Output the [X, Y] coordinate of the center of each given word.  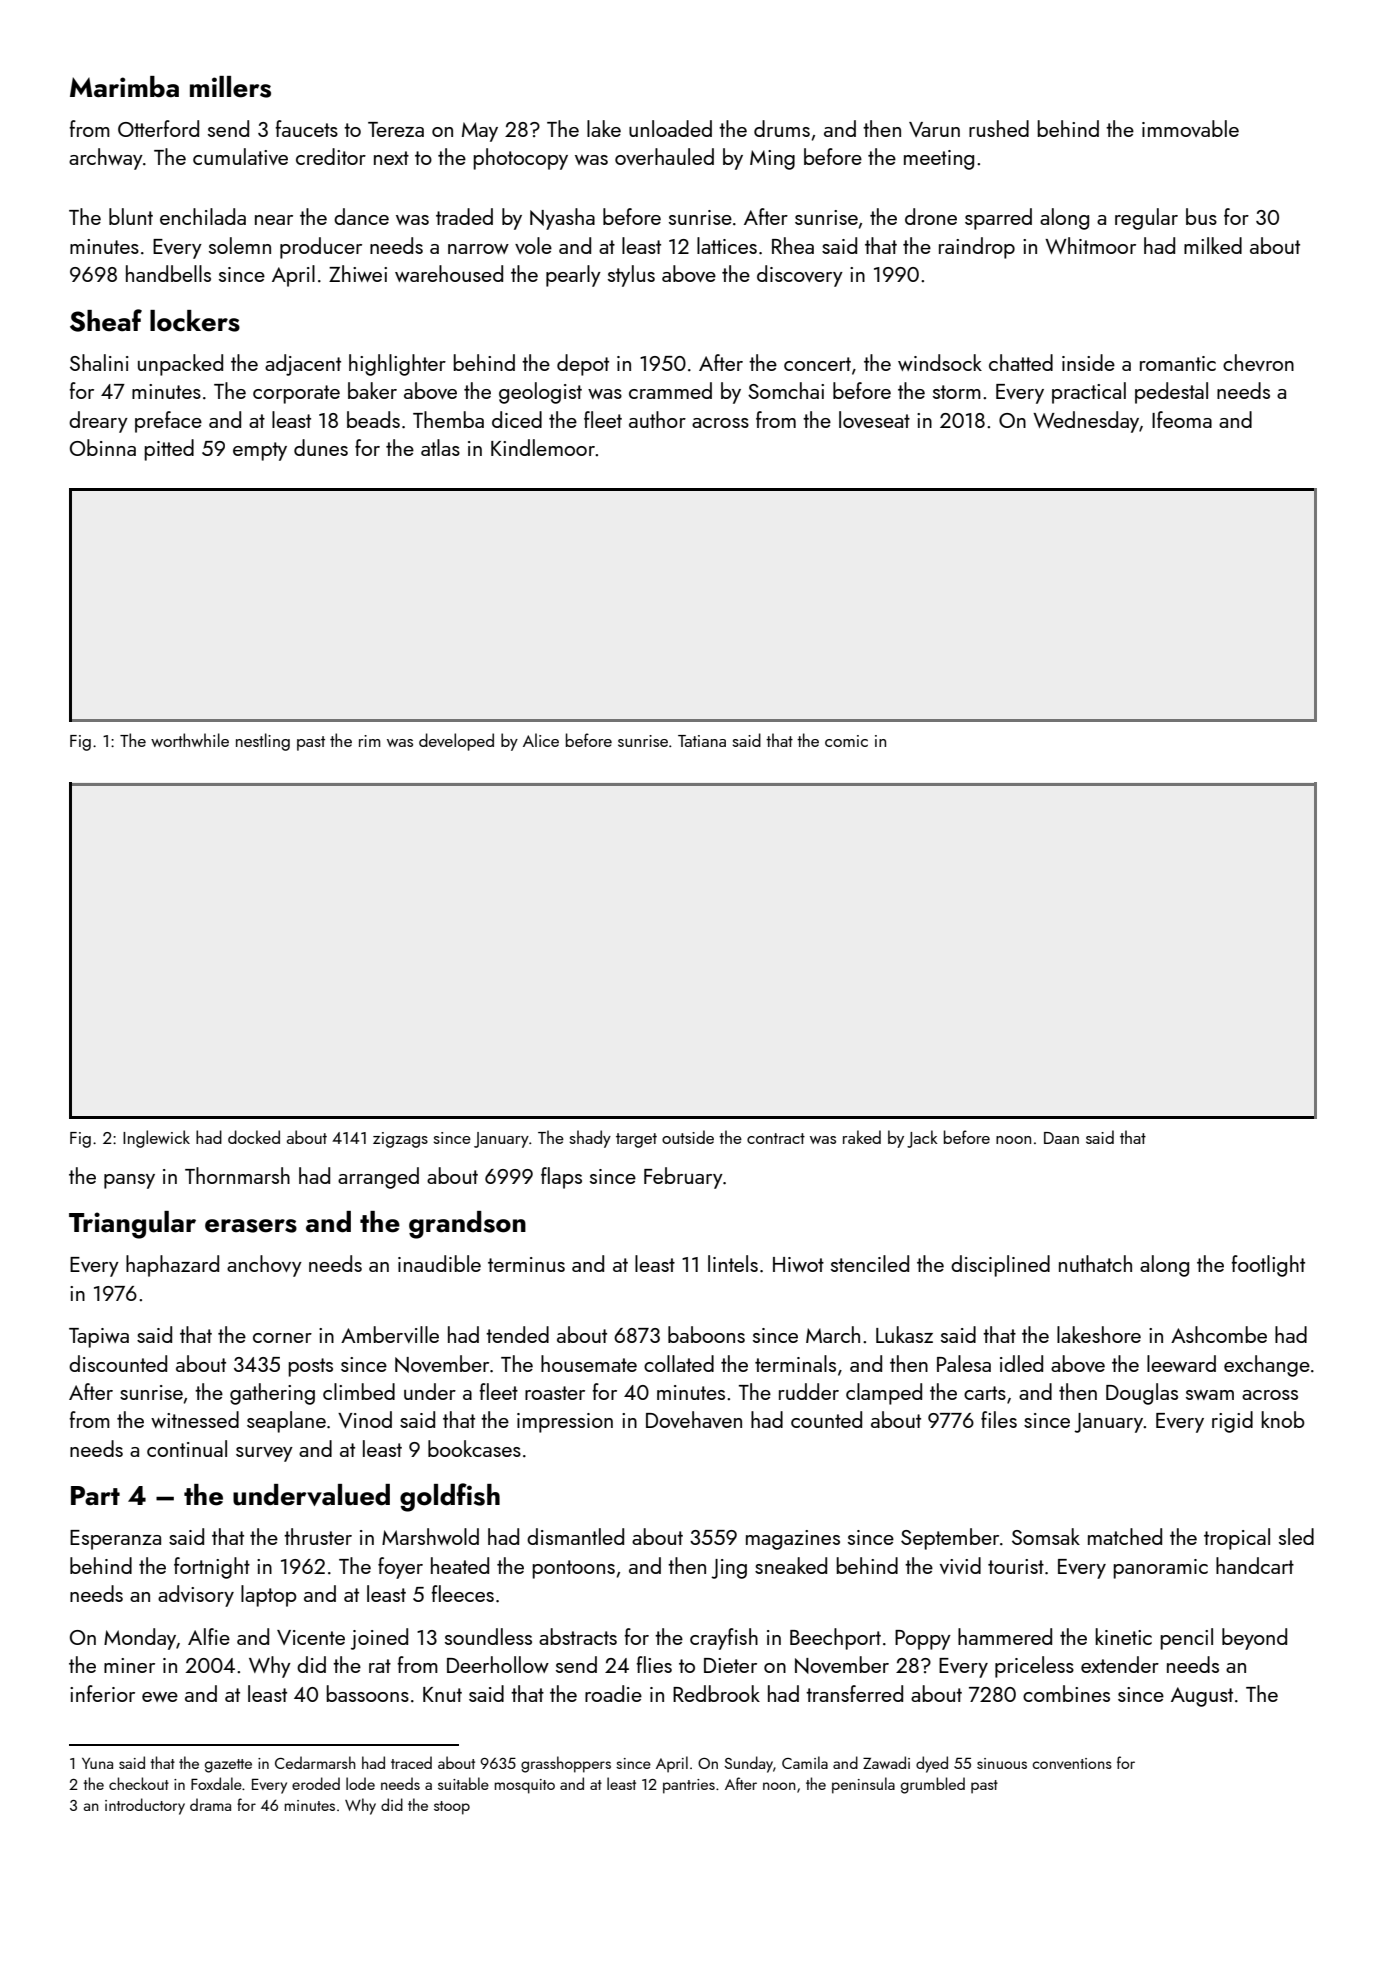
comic [846, 741]
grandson [467, 1225]
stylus [631, 276]
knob [1283, 1419]
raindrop [977, 248]
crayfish [724, 1639]
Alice [541, 740]
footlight [1268, 1266]
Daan [1061, 1138]
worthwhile [190, 740]
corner [282, 1338]
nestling [263, 742]
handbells [168, 273]
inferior [102, 1693]
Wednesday [1086, 422]
